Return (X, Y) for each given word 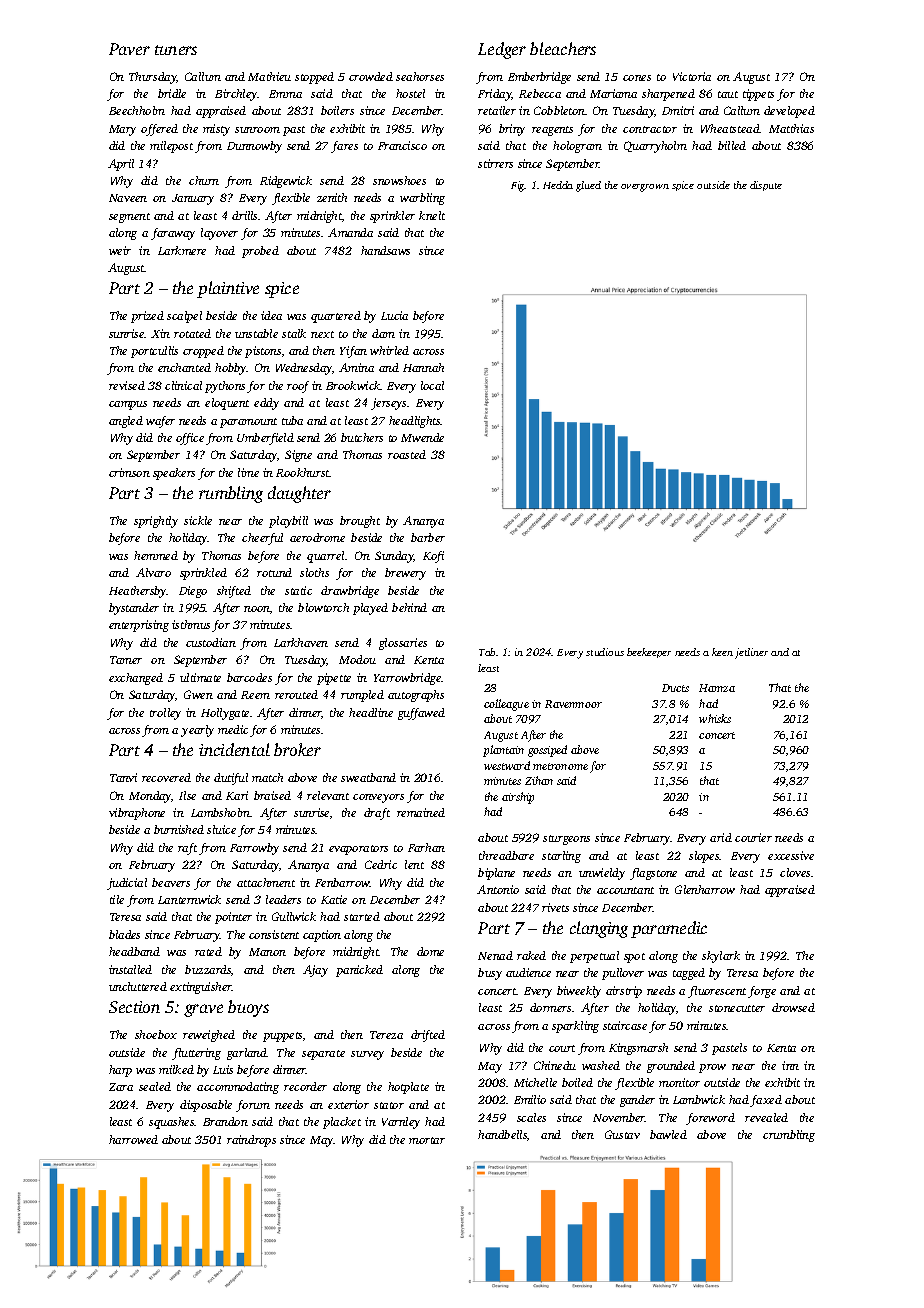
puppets (282, 1037)
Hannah (423, 367)
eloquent (227, 404)
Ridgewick (286, 182)
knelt (432, 215)
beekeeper (649, 653)
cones (637, 78)
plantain (503, 751)
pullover (623, 974)
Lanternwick (189, 899)
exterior (348, 1104)
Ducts (675, 688)
